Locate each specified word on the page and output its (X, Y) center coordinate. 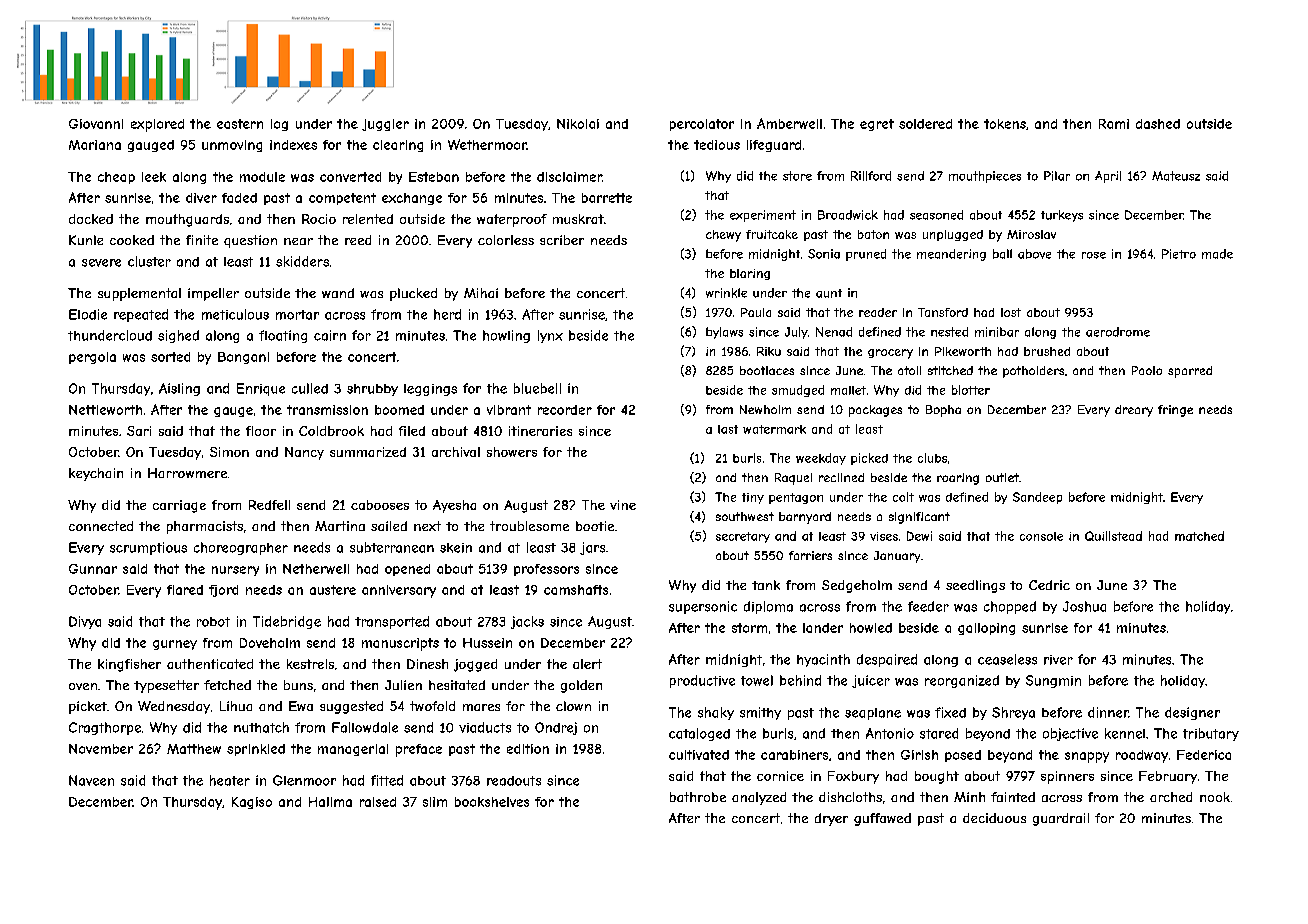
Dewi (919, 536)
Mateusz (1176, 176)
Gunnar (93, 569)
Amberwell (789, 123)
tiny (753, 498)
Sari (139, 431)
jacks (527, 622)
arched (1171, 797)
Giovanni (96, 124)
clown (573, 706)
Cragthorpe (105, 728)
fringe (1175, 411)
